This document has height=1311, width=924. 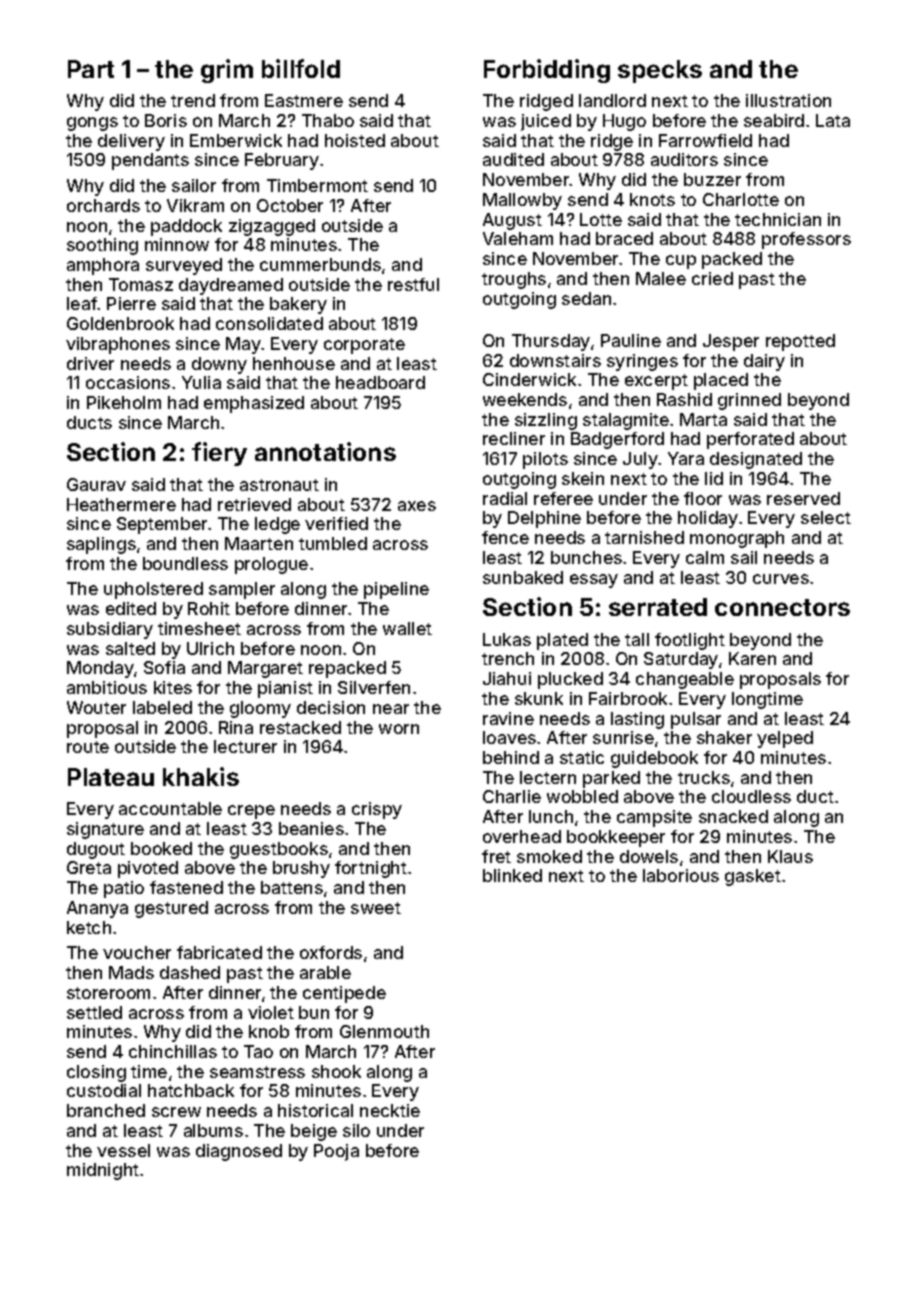 What do you see at coordinates (88, 747) in the document?
I see `route` at bounding box center [88, 747].
